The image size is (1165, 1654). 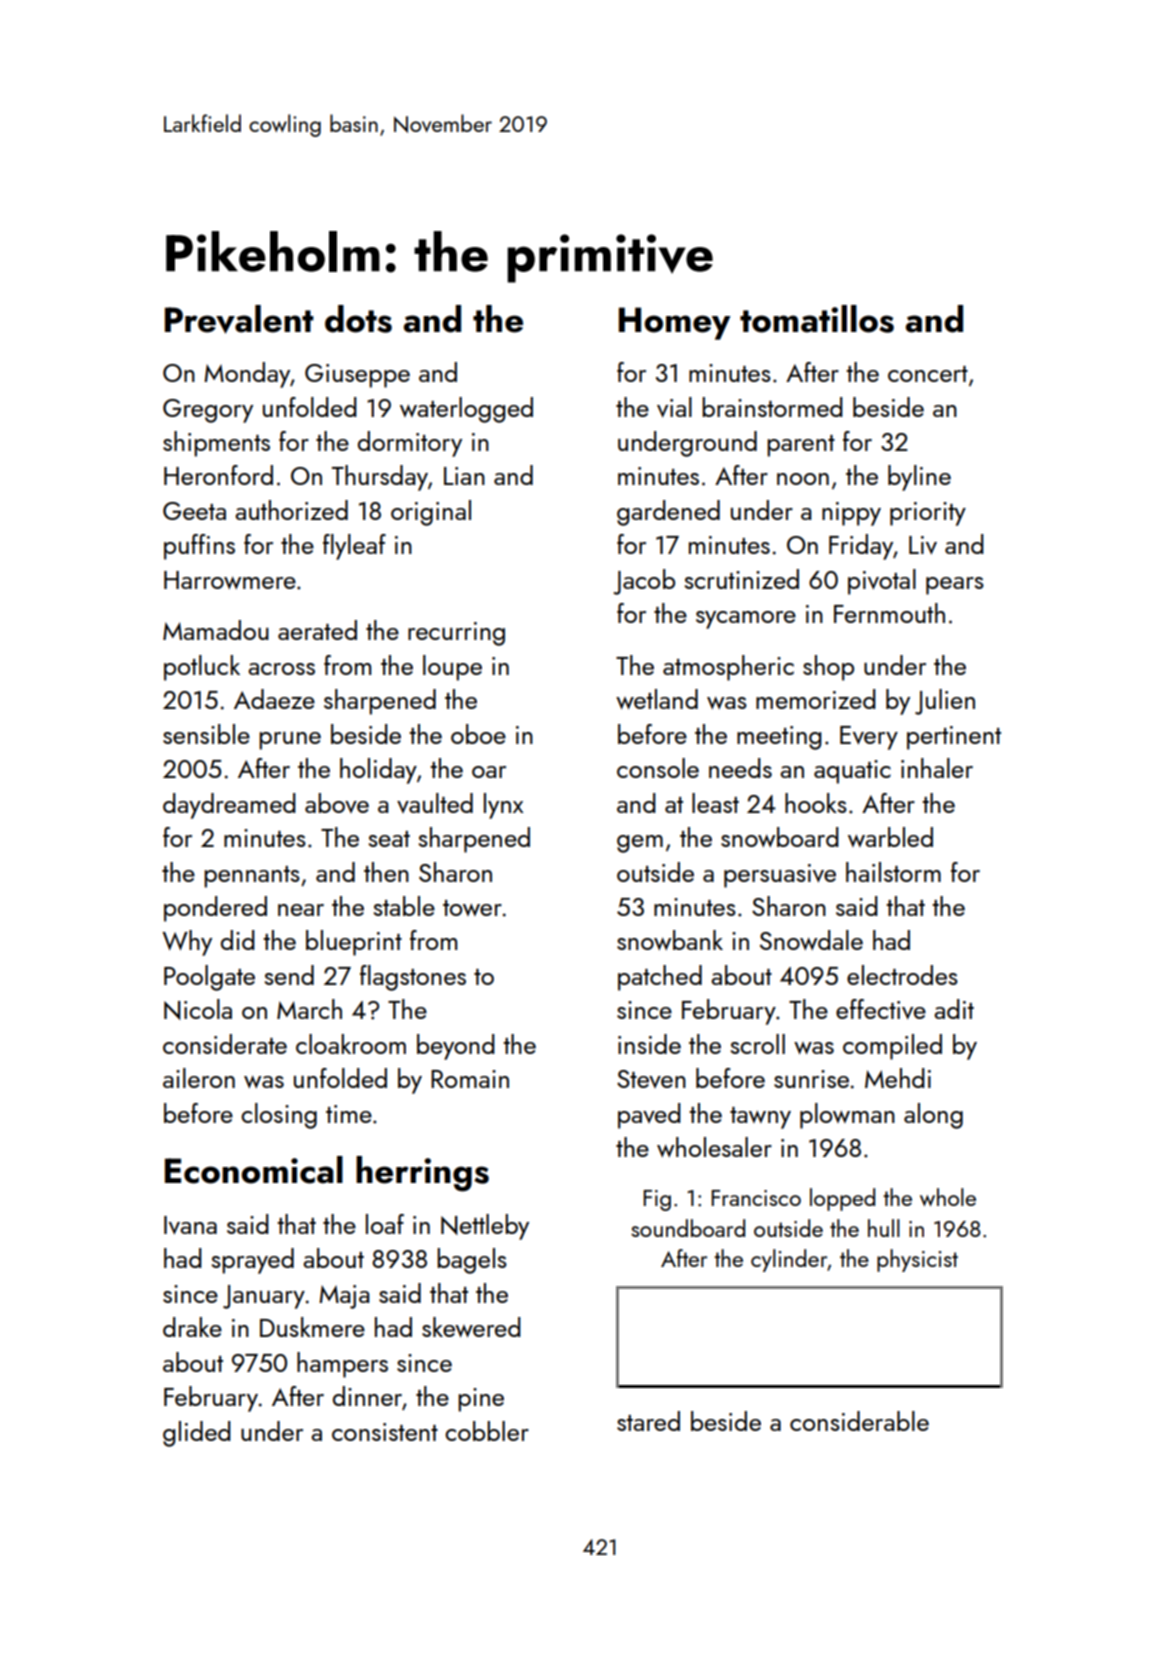 What do you see at coordinates (644, 582) in the page?
I see `Jacob` at bounding box center [644, 582].
